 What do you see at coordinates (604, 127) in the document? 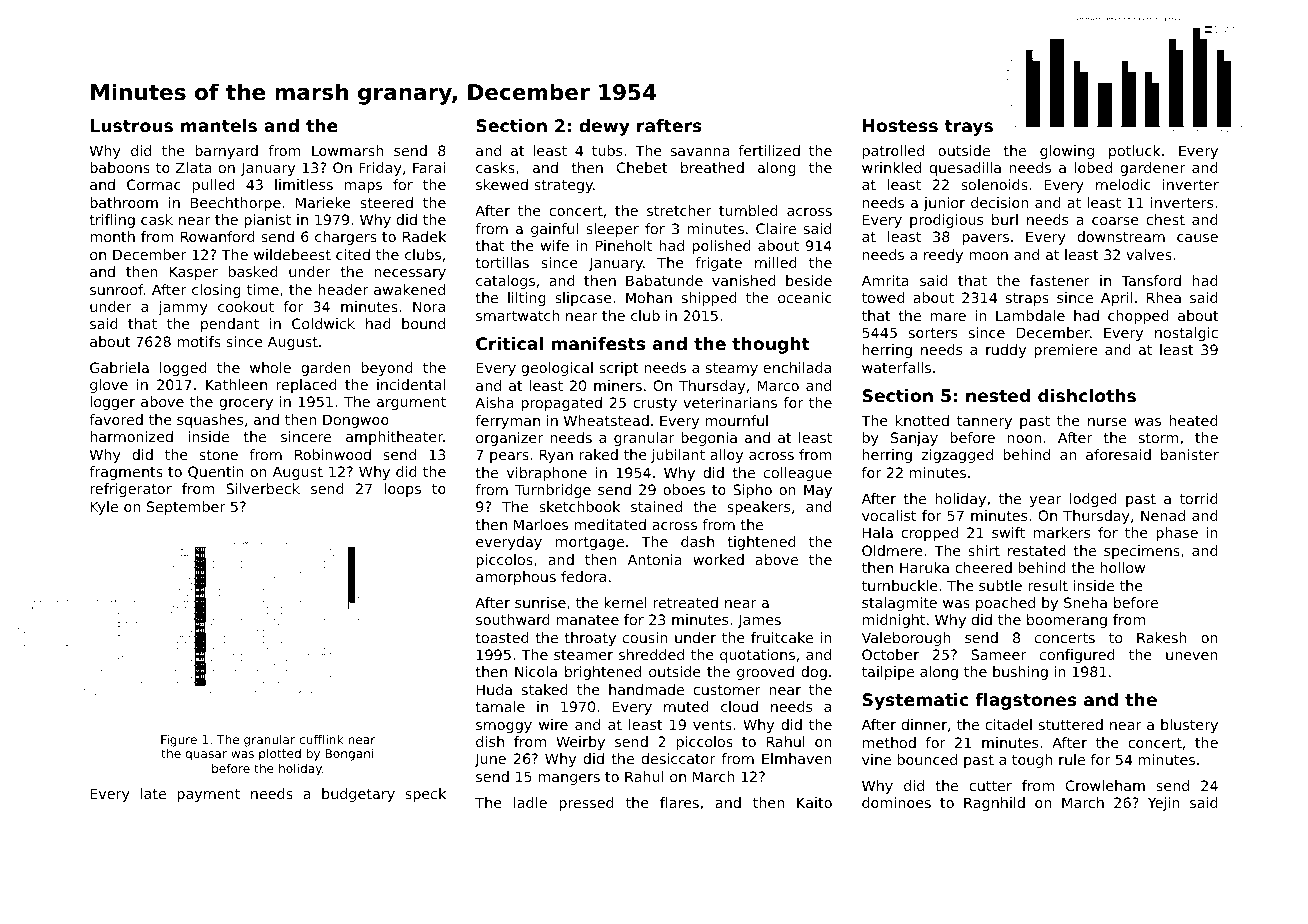
I see `dewy` at bounding box center [604, 127].
